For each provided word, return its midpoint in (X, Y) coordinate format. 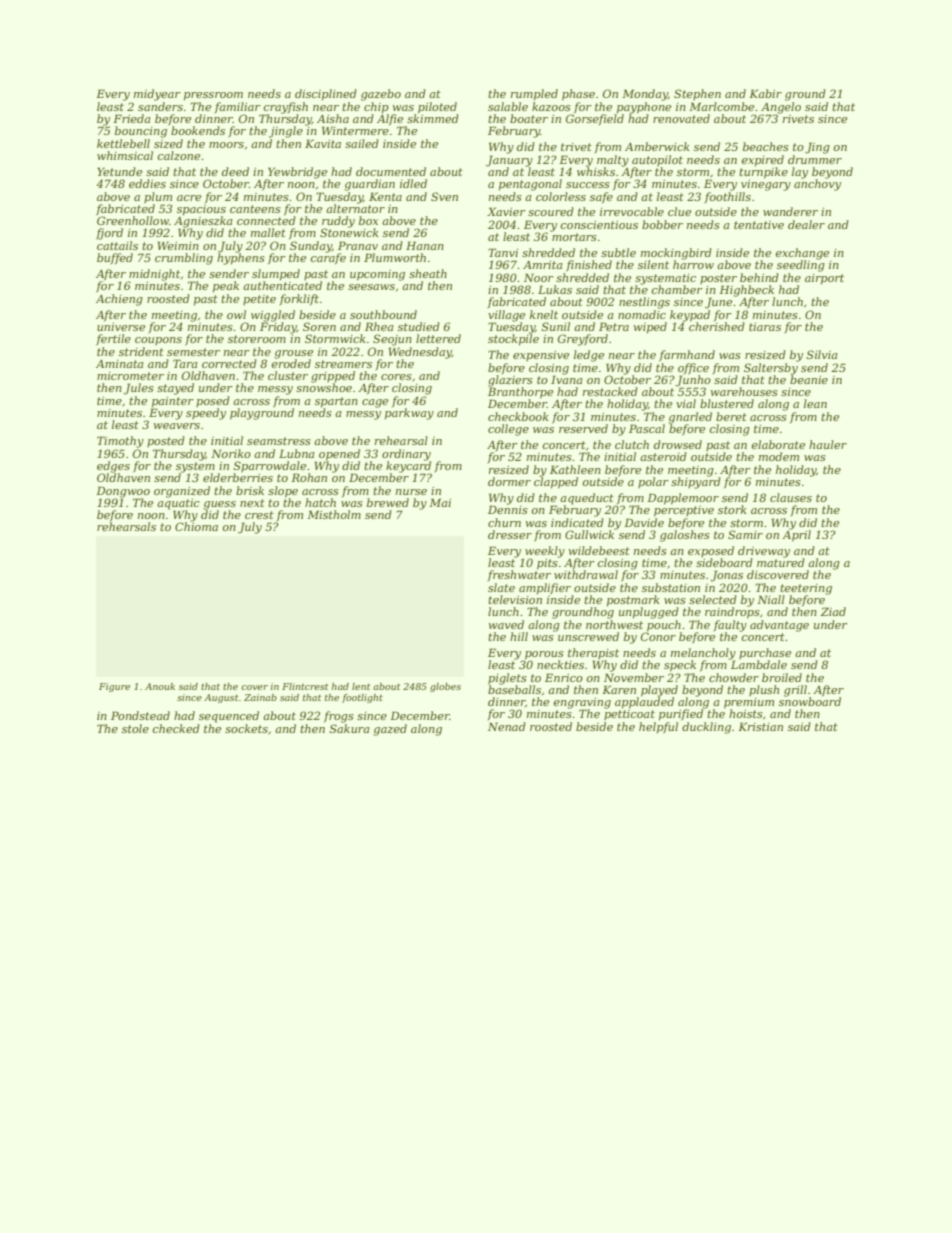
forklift (299, 299)
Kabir (765, 93)
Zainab (260, 697)
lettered (438, 338)
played (659, 691)
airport (824, 279)
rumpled (534, 95)
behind (759, 277)
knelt (544, 314)
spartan (336, 402)
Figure (114, 687)
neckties (560, 664)
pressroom (213, 96)
